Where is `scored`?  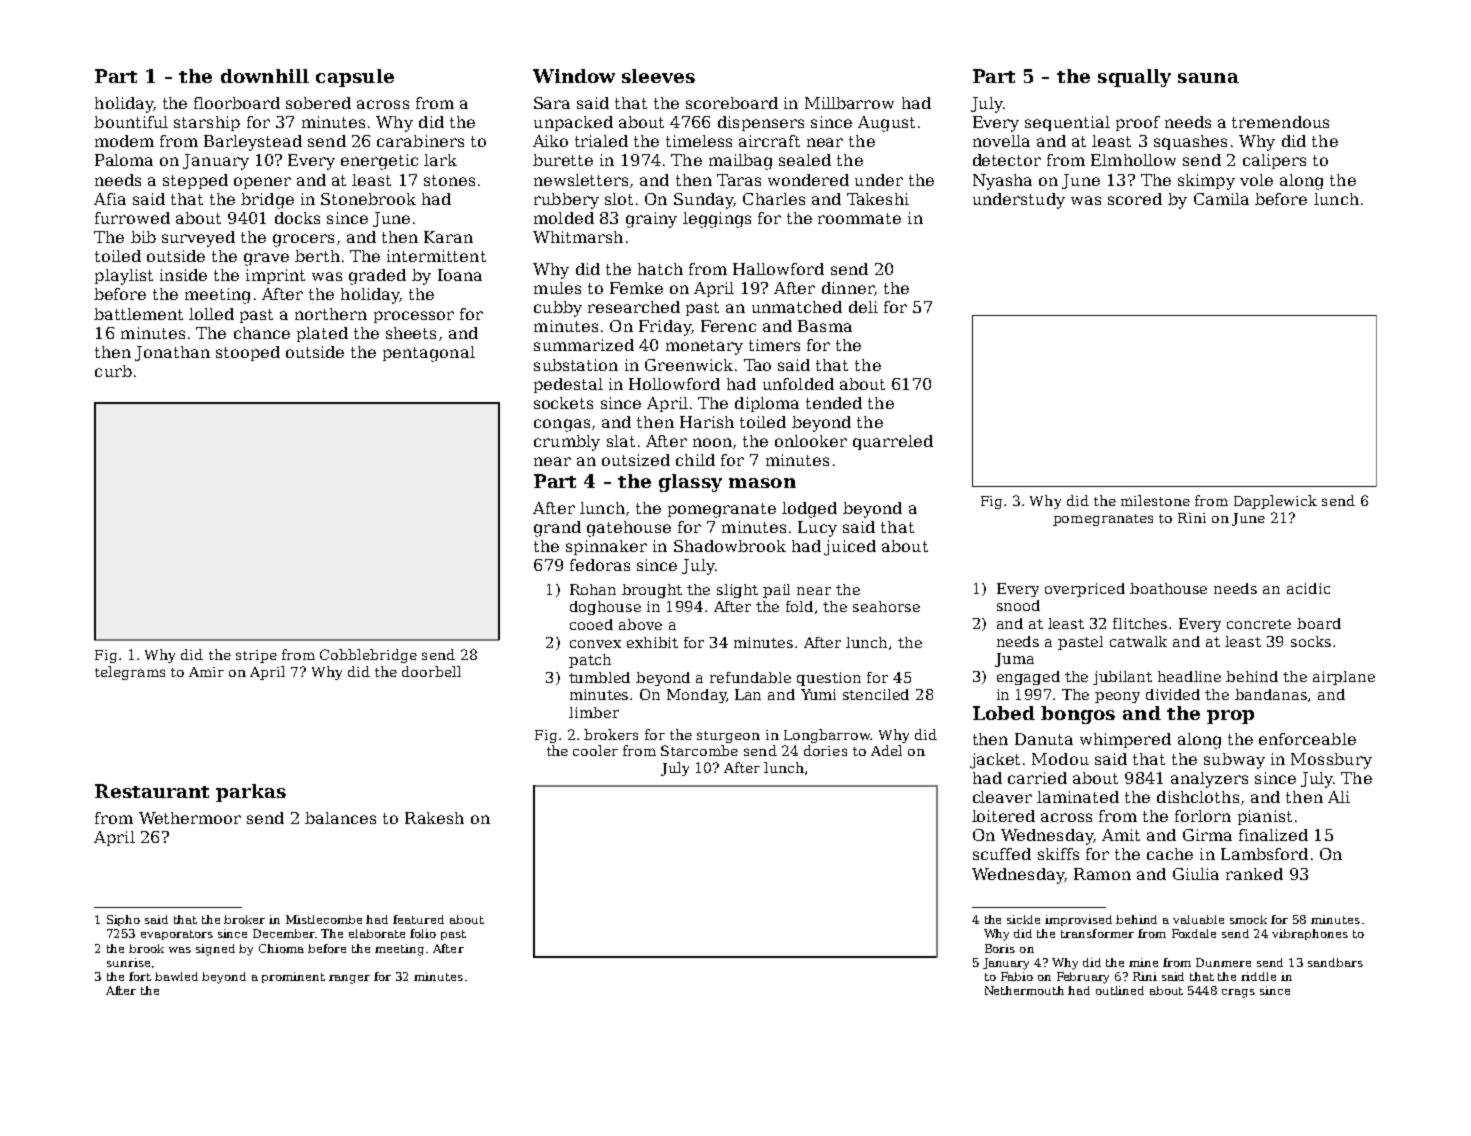
scored is located at coordinates (1135, 199).
